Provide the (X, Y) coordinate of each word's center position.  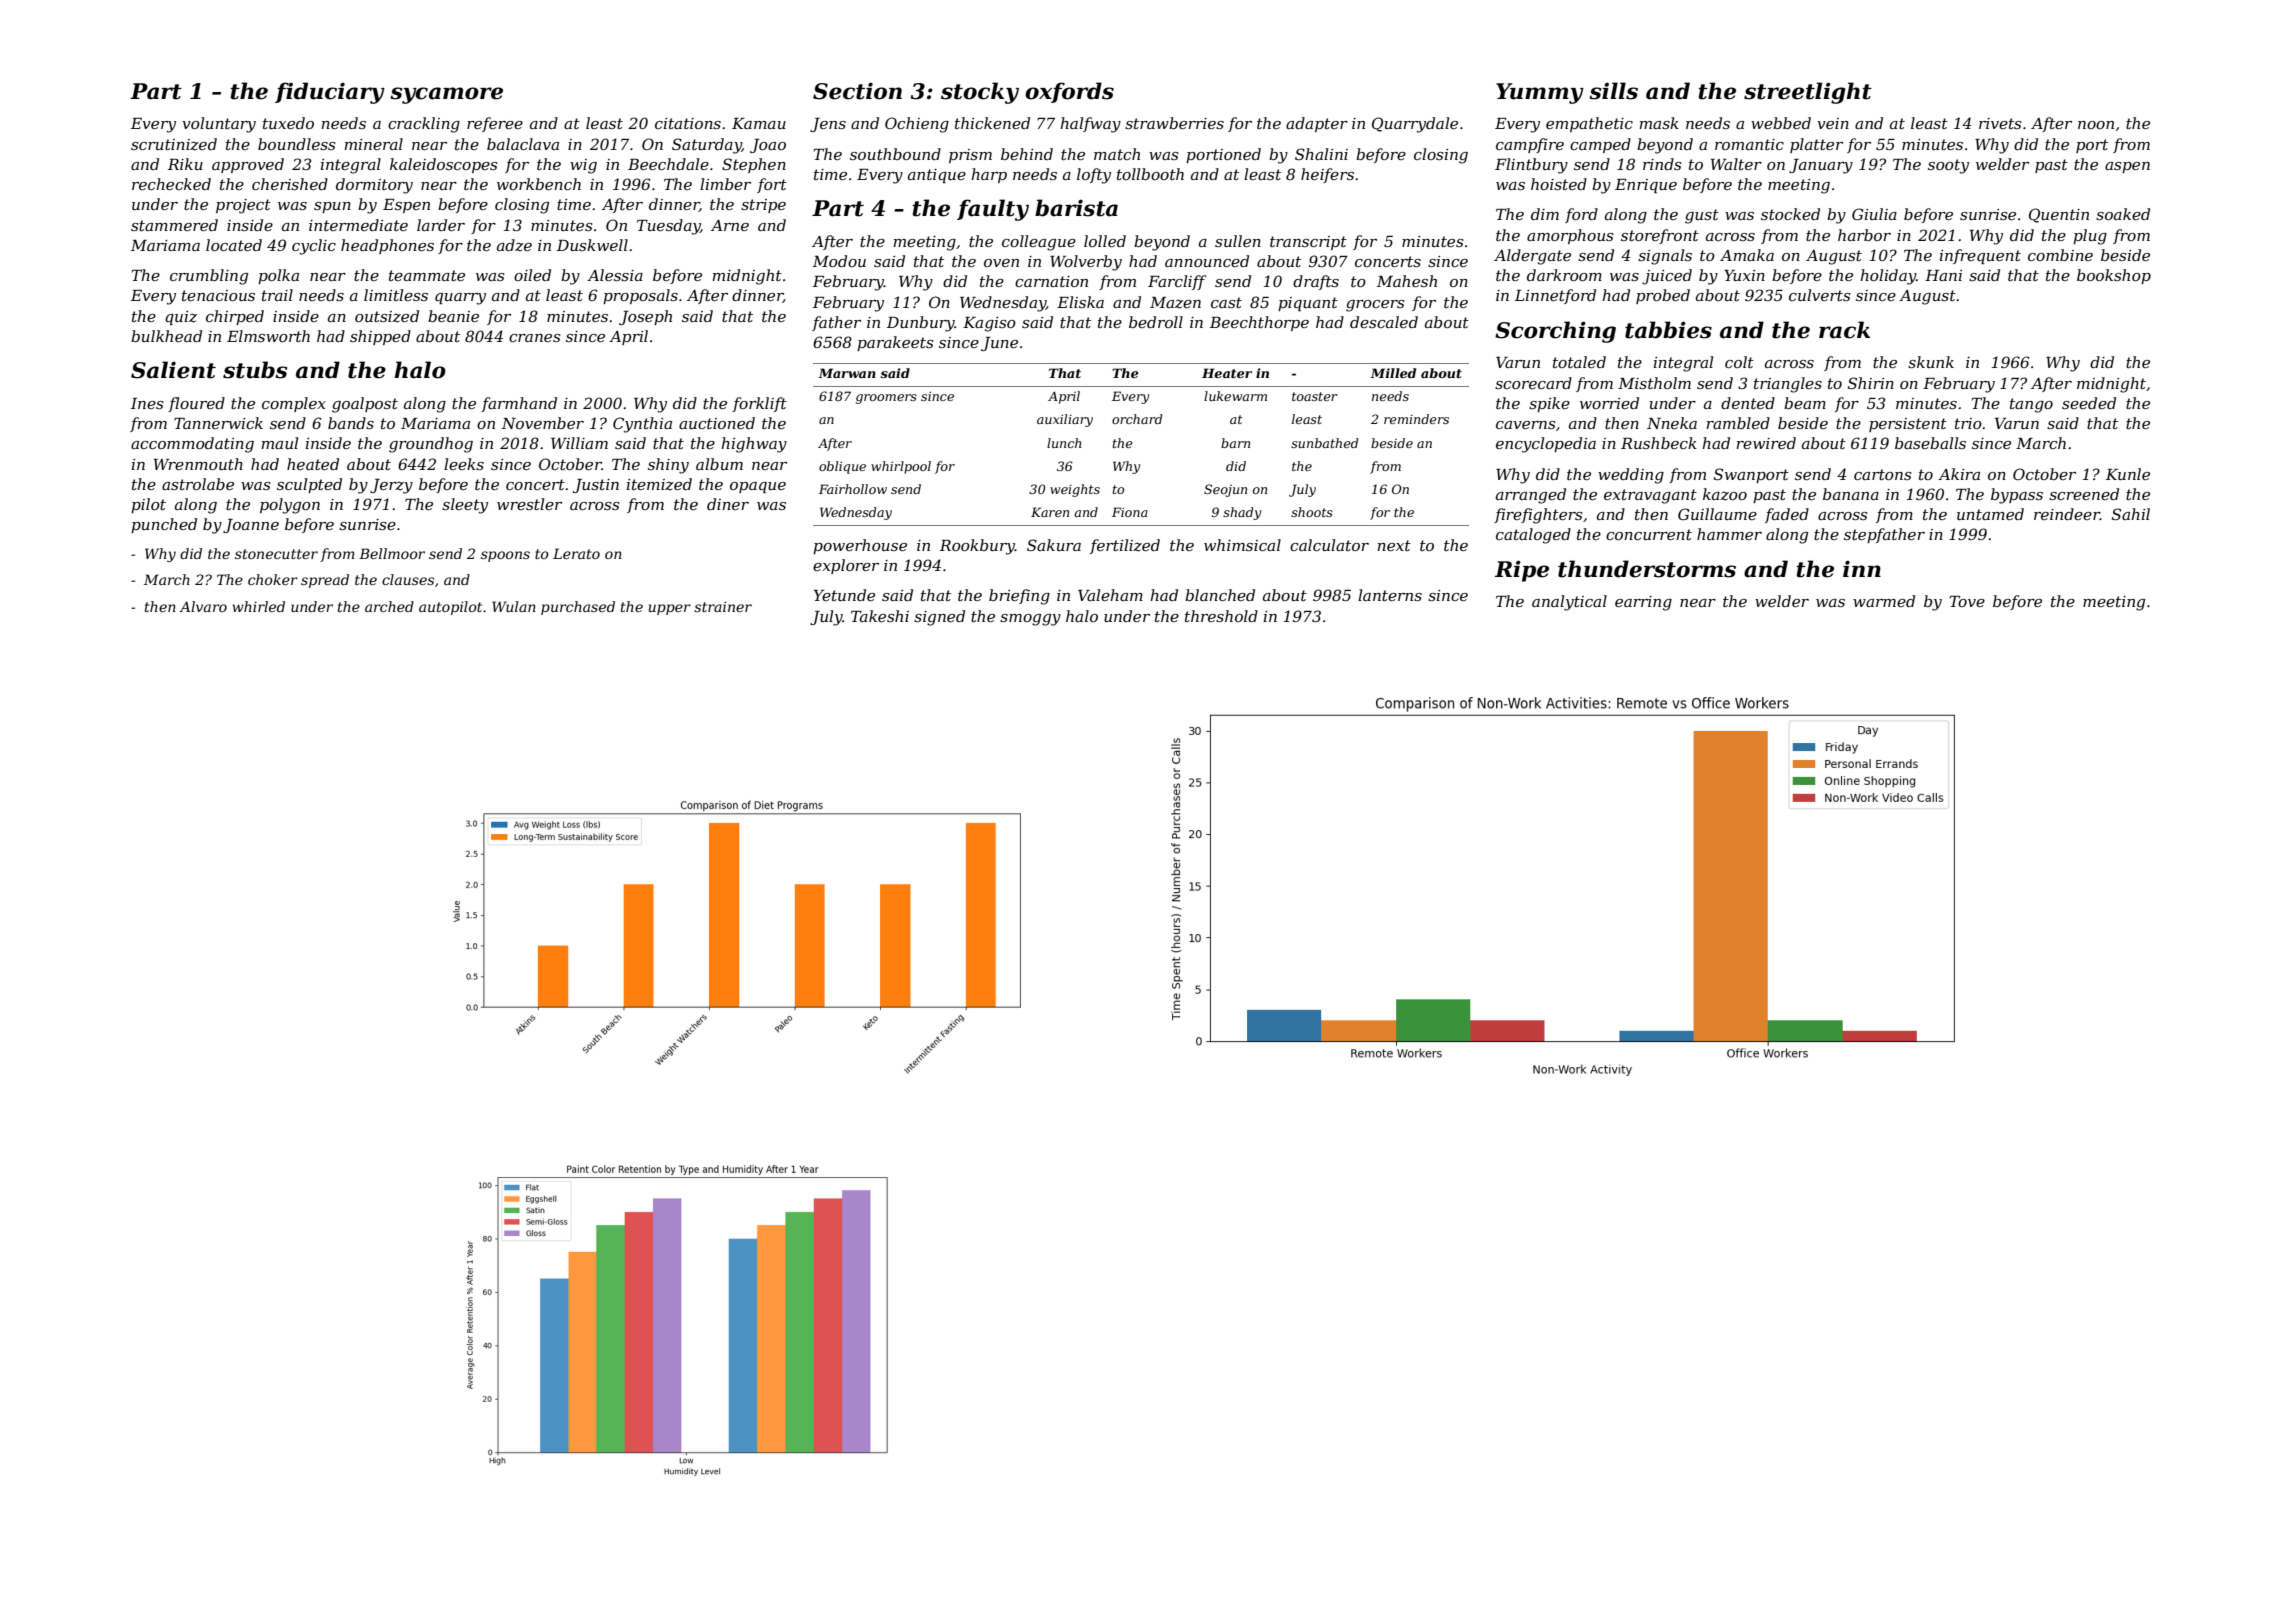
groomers (886, 399)
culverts (1819, 295)
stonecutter (276, 554)
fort (772, 185)
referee (495, 124)
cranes (534, 338)
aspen (2127, 167)
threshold (1221, 616)
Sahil (2131, 514)
